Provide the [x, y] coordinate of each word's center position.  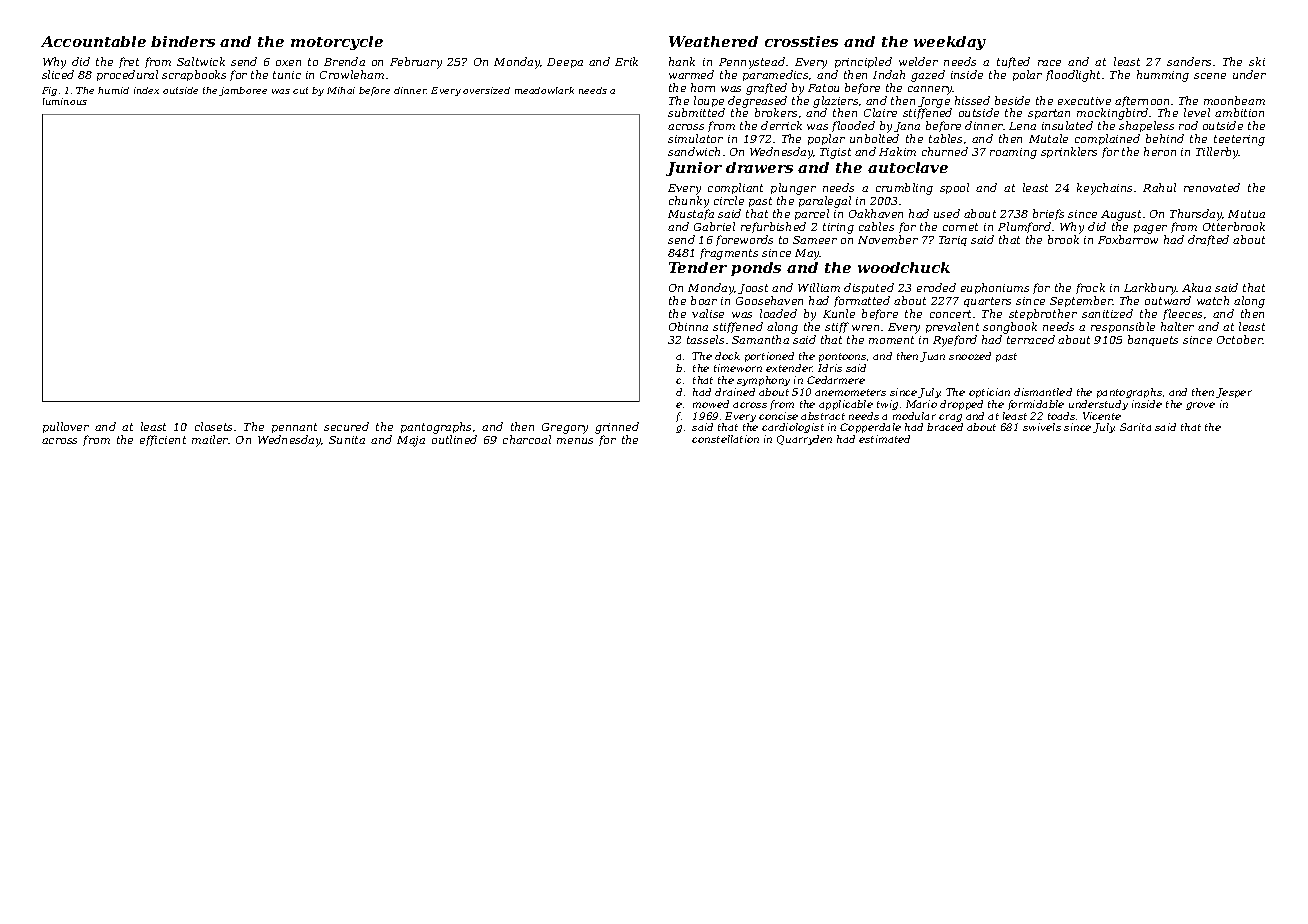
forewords [744, 240]
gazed [928, 76]
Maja [411, 441]
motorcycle [337, 43]
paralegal [825, 202]
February [416, 63]
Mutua [1246, 214]
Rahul [1159, 187]
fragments [729, 254]
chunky [689, 202]
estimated [884, 439]
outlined [454, 439]
